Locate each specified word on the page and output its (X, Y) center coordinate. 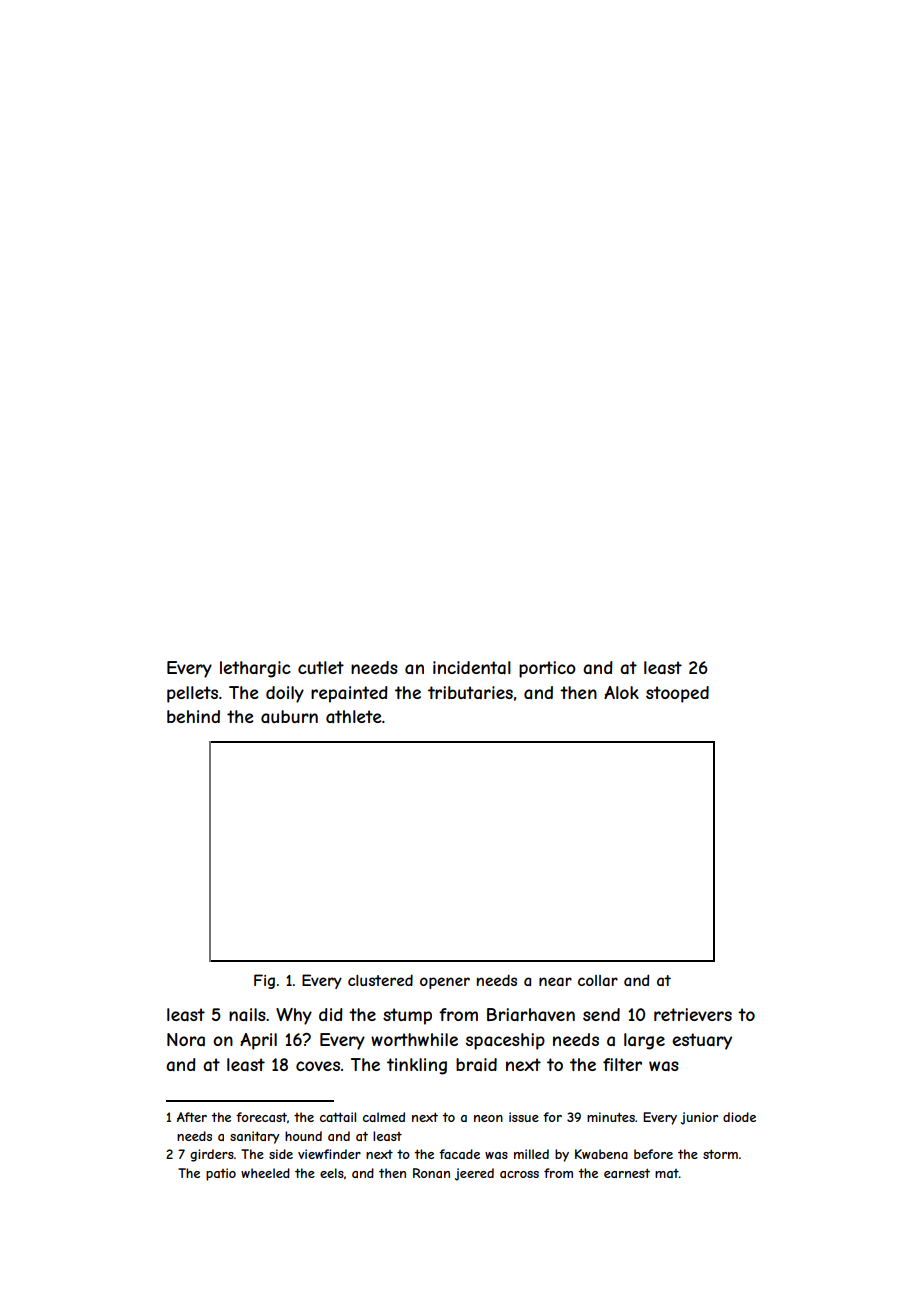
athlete (354, 716)
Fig (264, 981)
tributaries (470, 692)
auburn (289, 716)
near (555, 981)
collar (598, 980)
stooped (677, 694)
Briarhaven (531, 1014)
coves (318, 1066)
